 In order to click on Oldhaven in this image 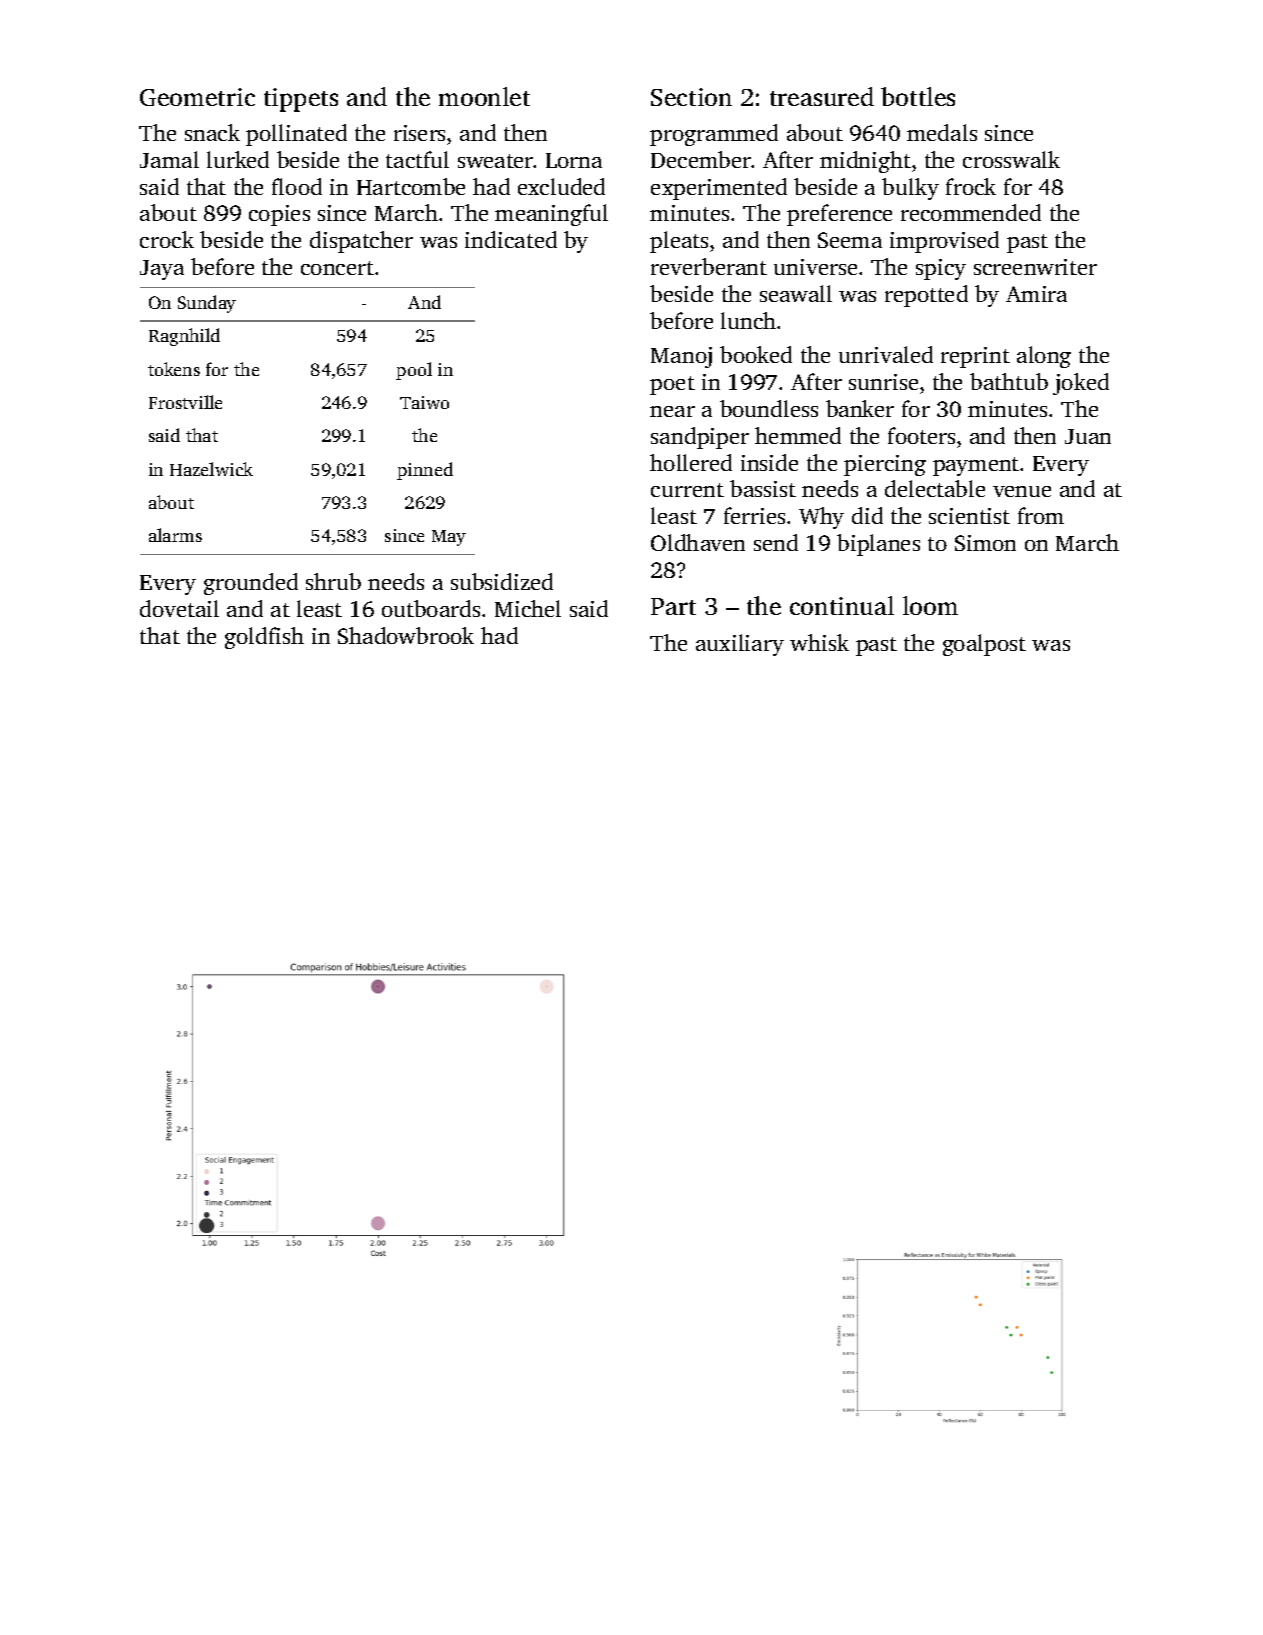, I will do `click(698, 542)`.
